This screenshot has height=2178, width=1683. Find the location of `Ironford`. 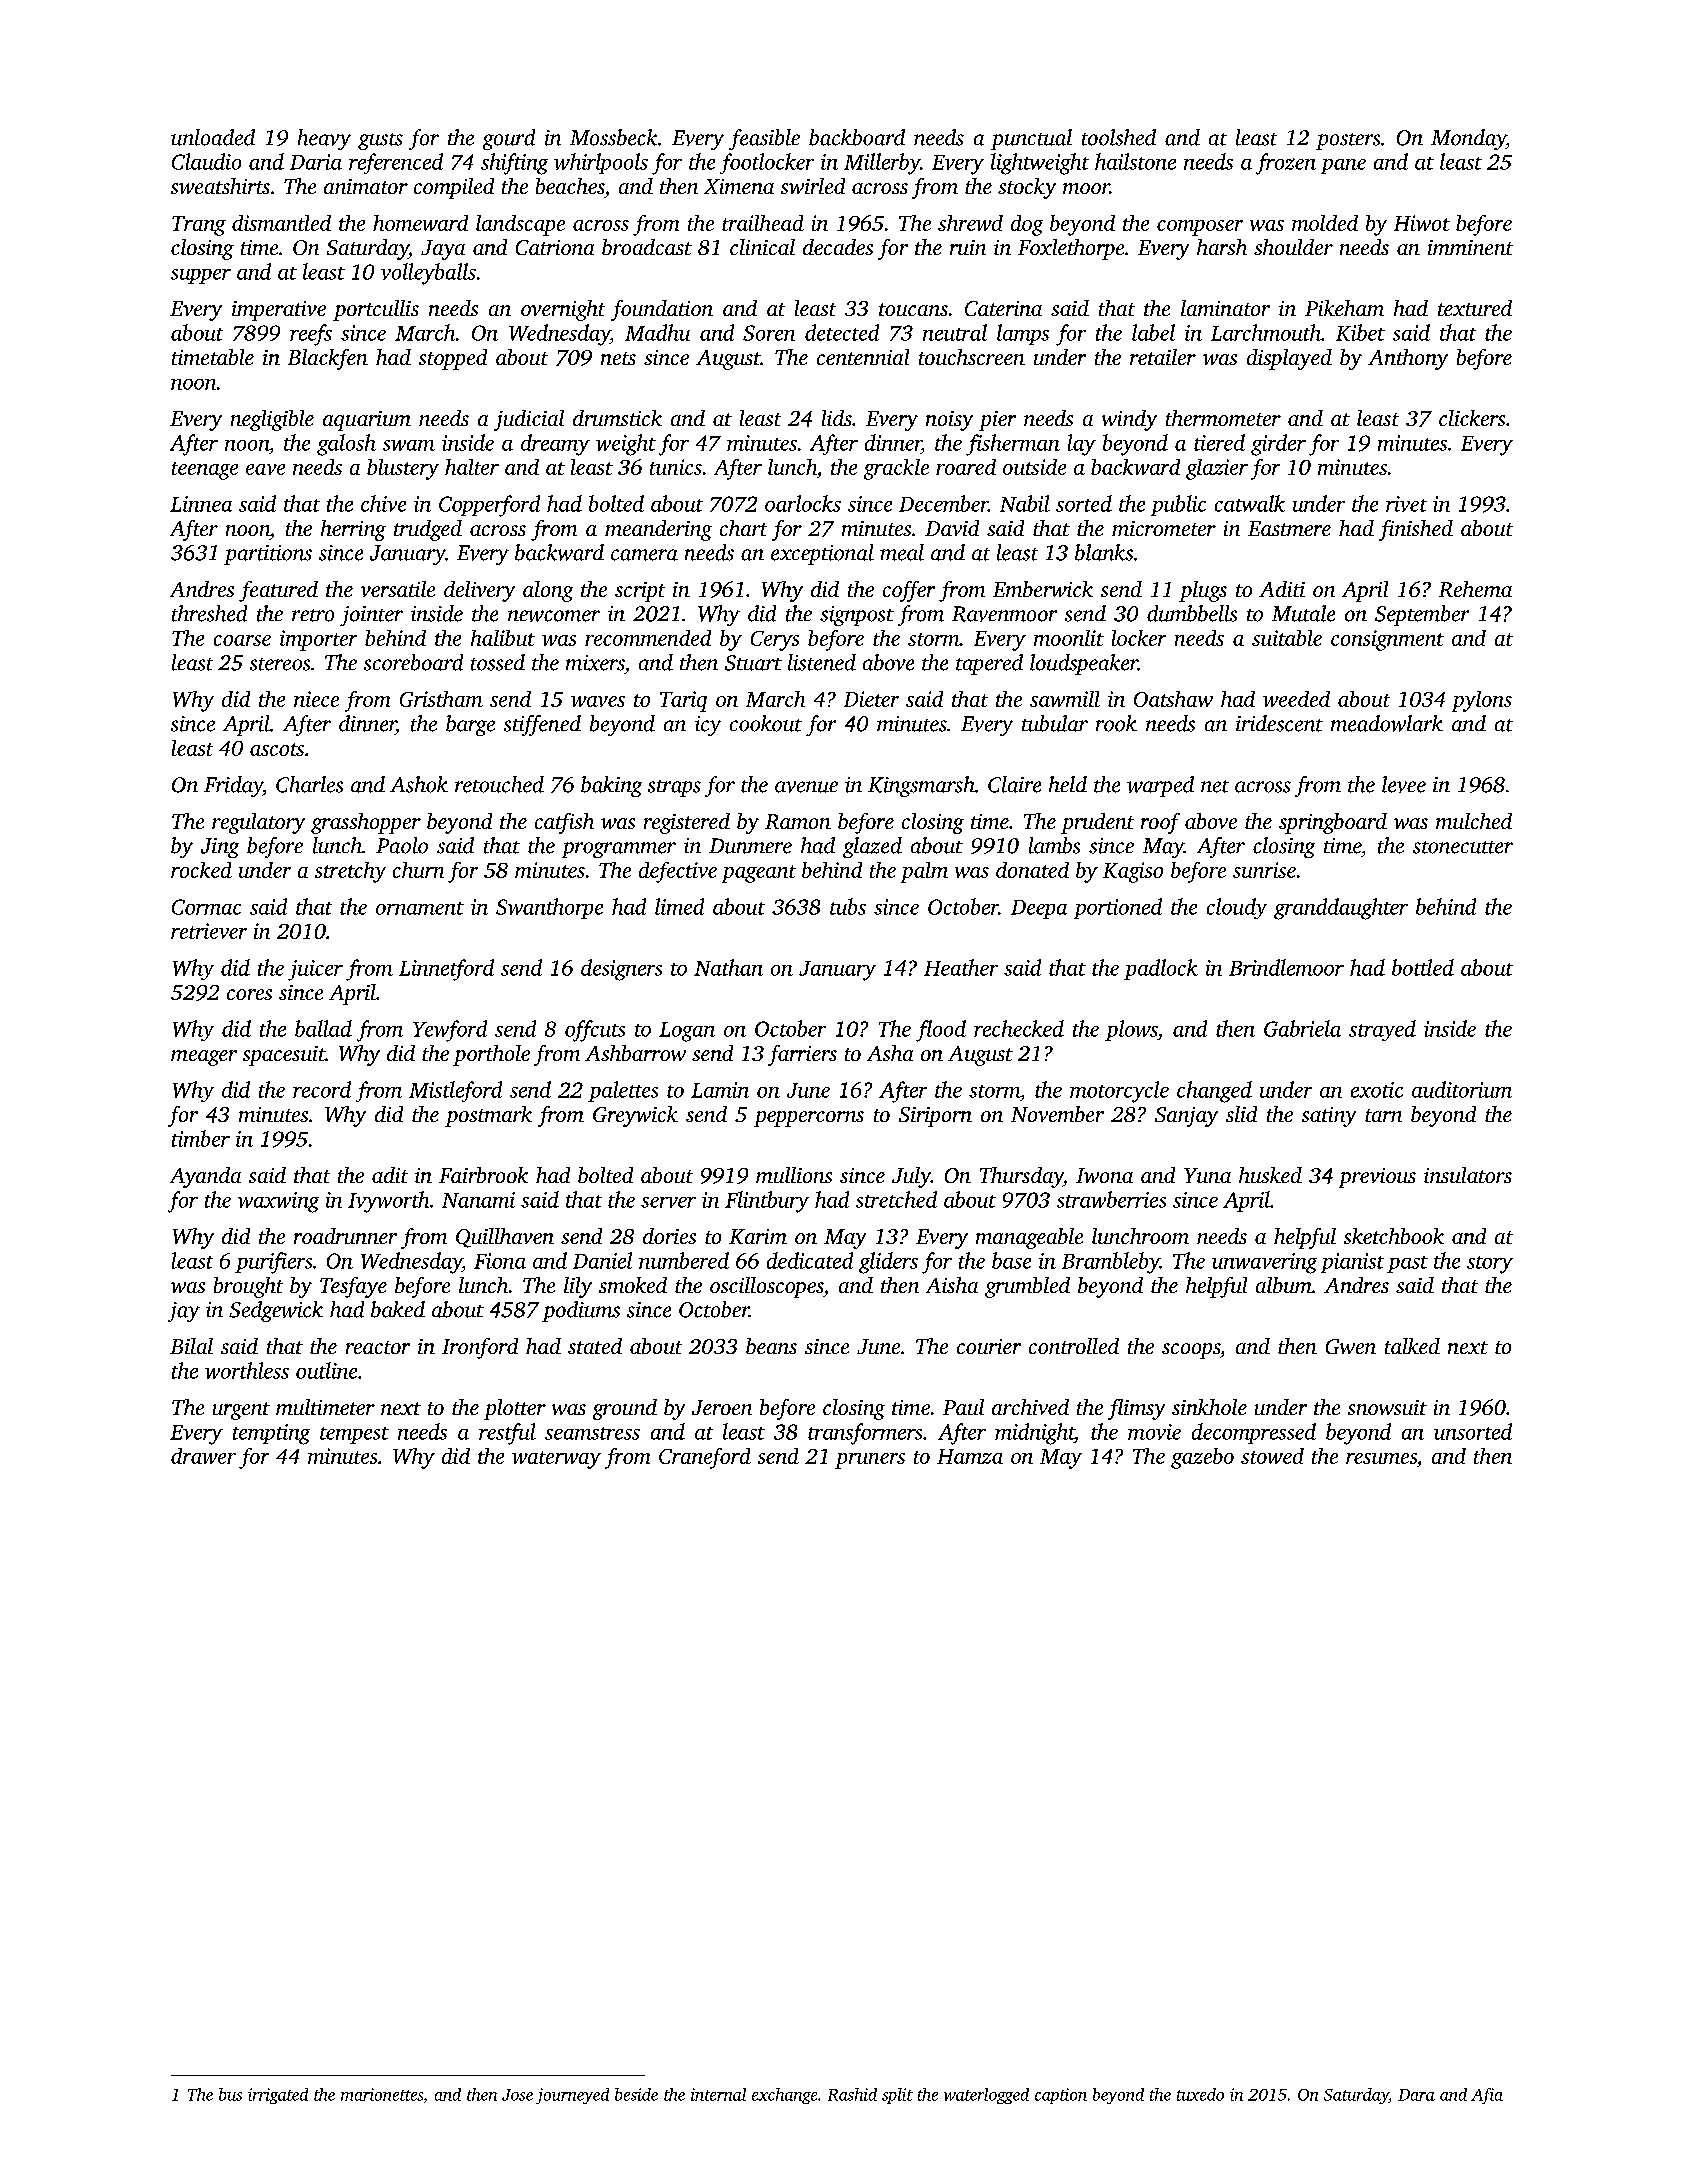

Ironford is located at coordinates (480, 1348).
